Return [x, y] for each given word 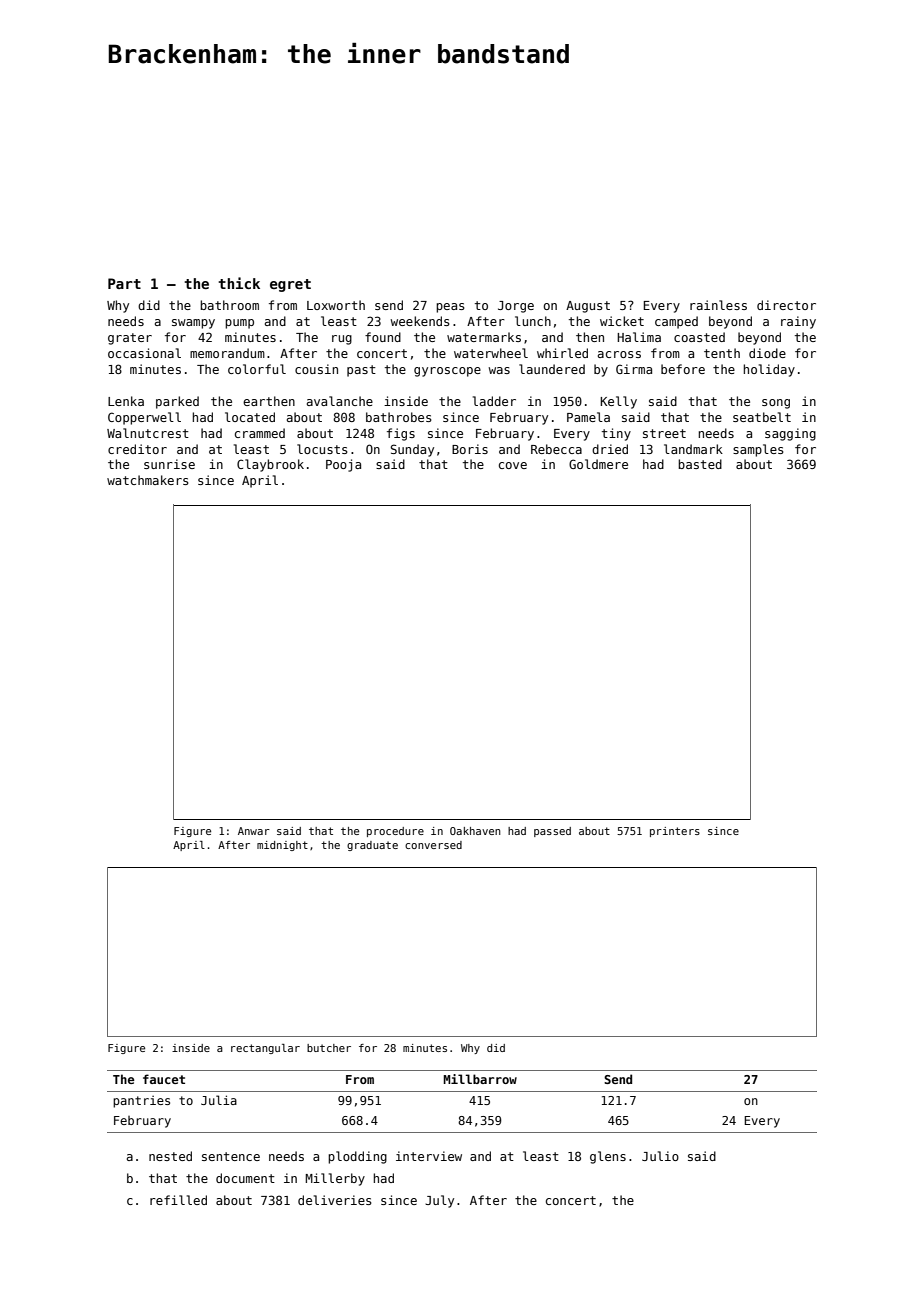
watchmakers [148, 480]
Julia [219, 1100]
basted [700, 464]
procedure [395, 832]
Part [124, 283]
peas [450, 308]
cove [513, 465]
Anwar [254, 831]
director [786, 305]
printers [675, 832]
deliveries [335, 1200]
